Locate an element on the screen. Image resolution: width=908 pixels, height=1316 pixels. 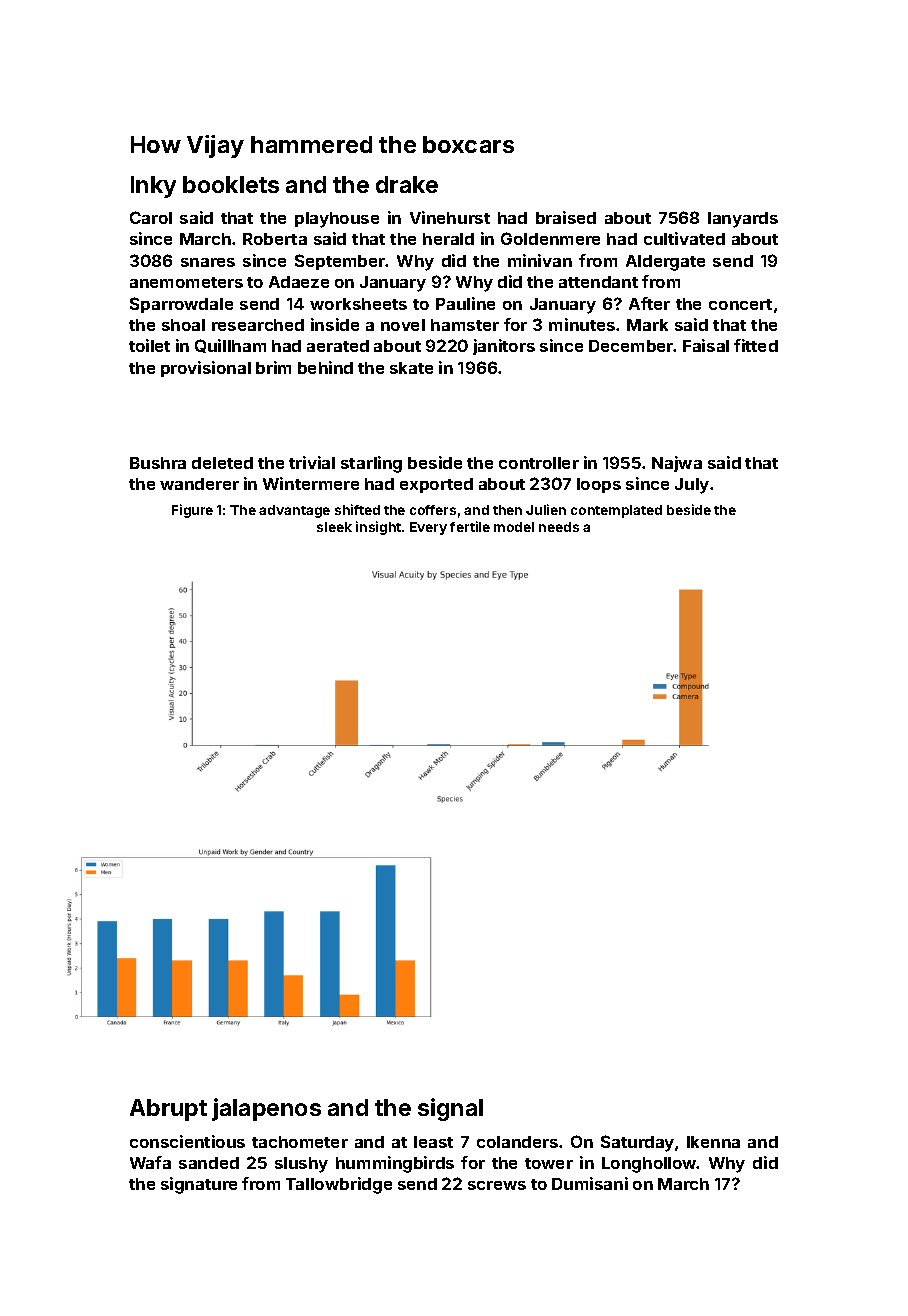
wanderer is located at coordinates (199, 484).
